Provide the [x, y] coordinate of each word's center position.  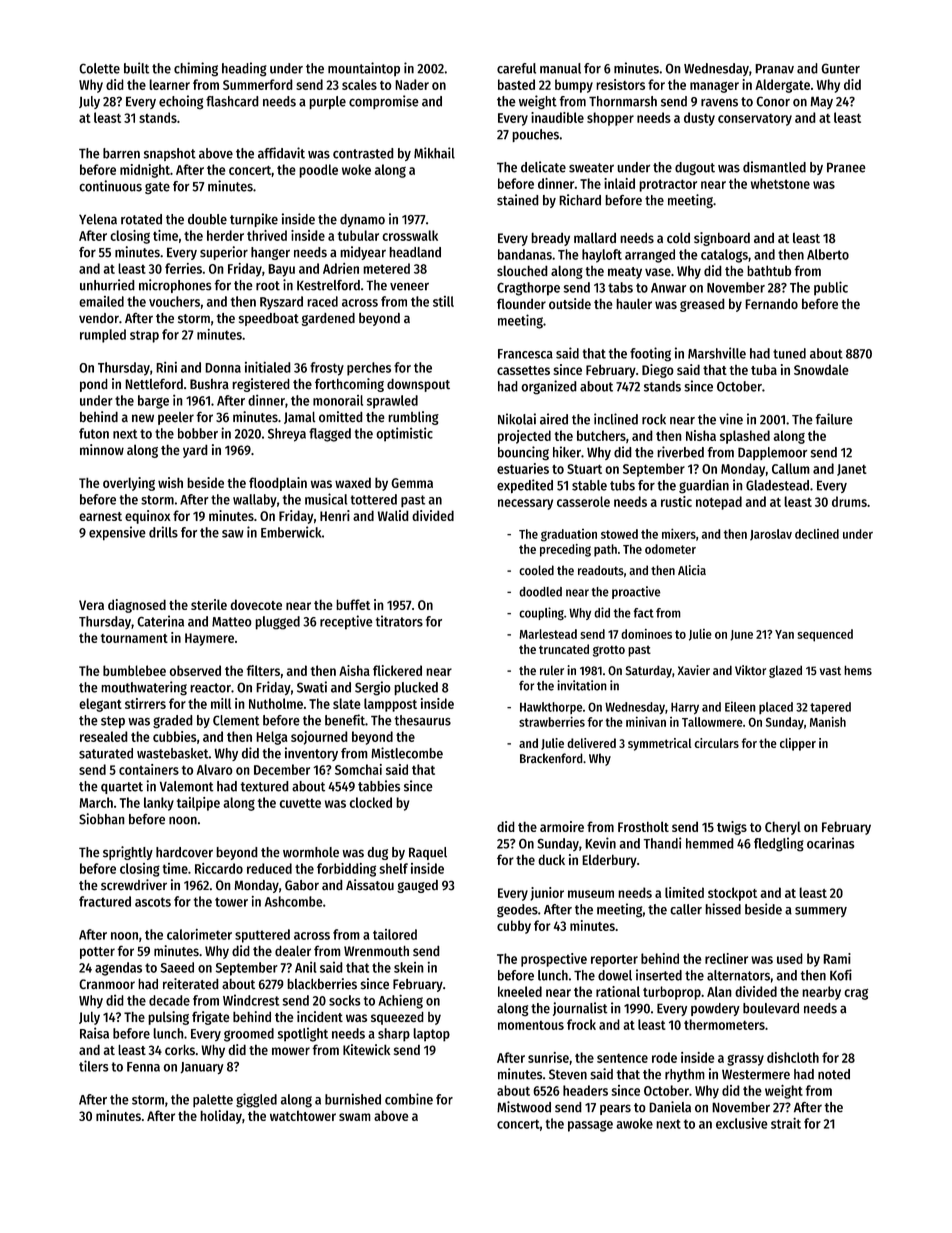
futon [94, 433]
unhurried [107, 285]
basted [516, 84]
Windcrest [251, 1000]
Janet [852, 470]
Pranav [774, 69]
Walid [393, 515]
